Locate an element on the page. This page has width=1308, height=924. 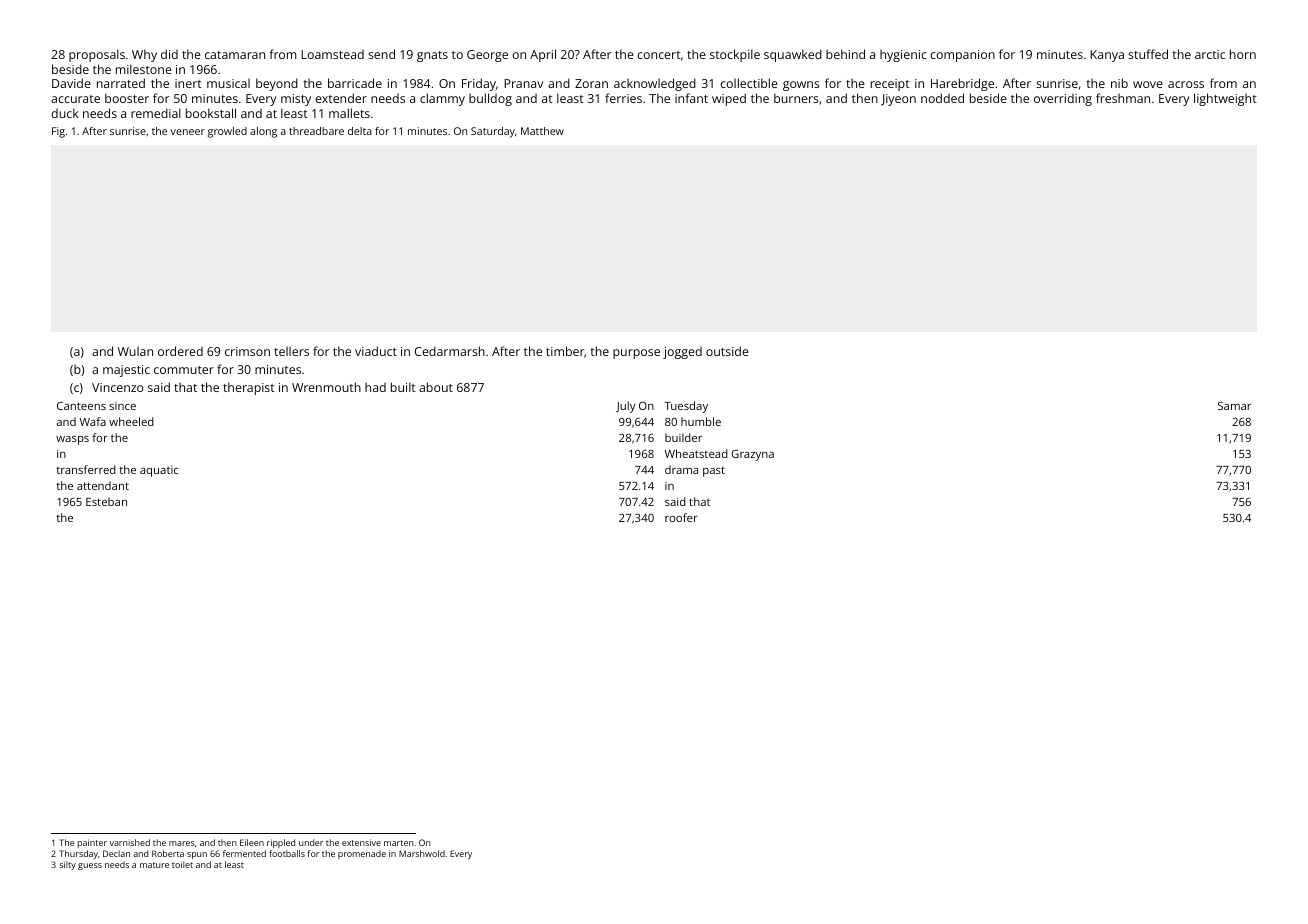
Marshwold is located at coordinates (422, 853).
